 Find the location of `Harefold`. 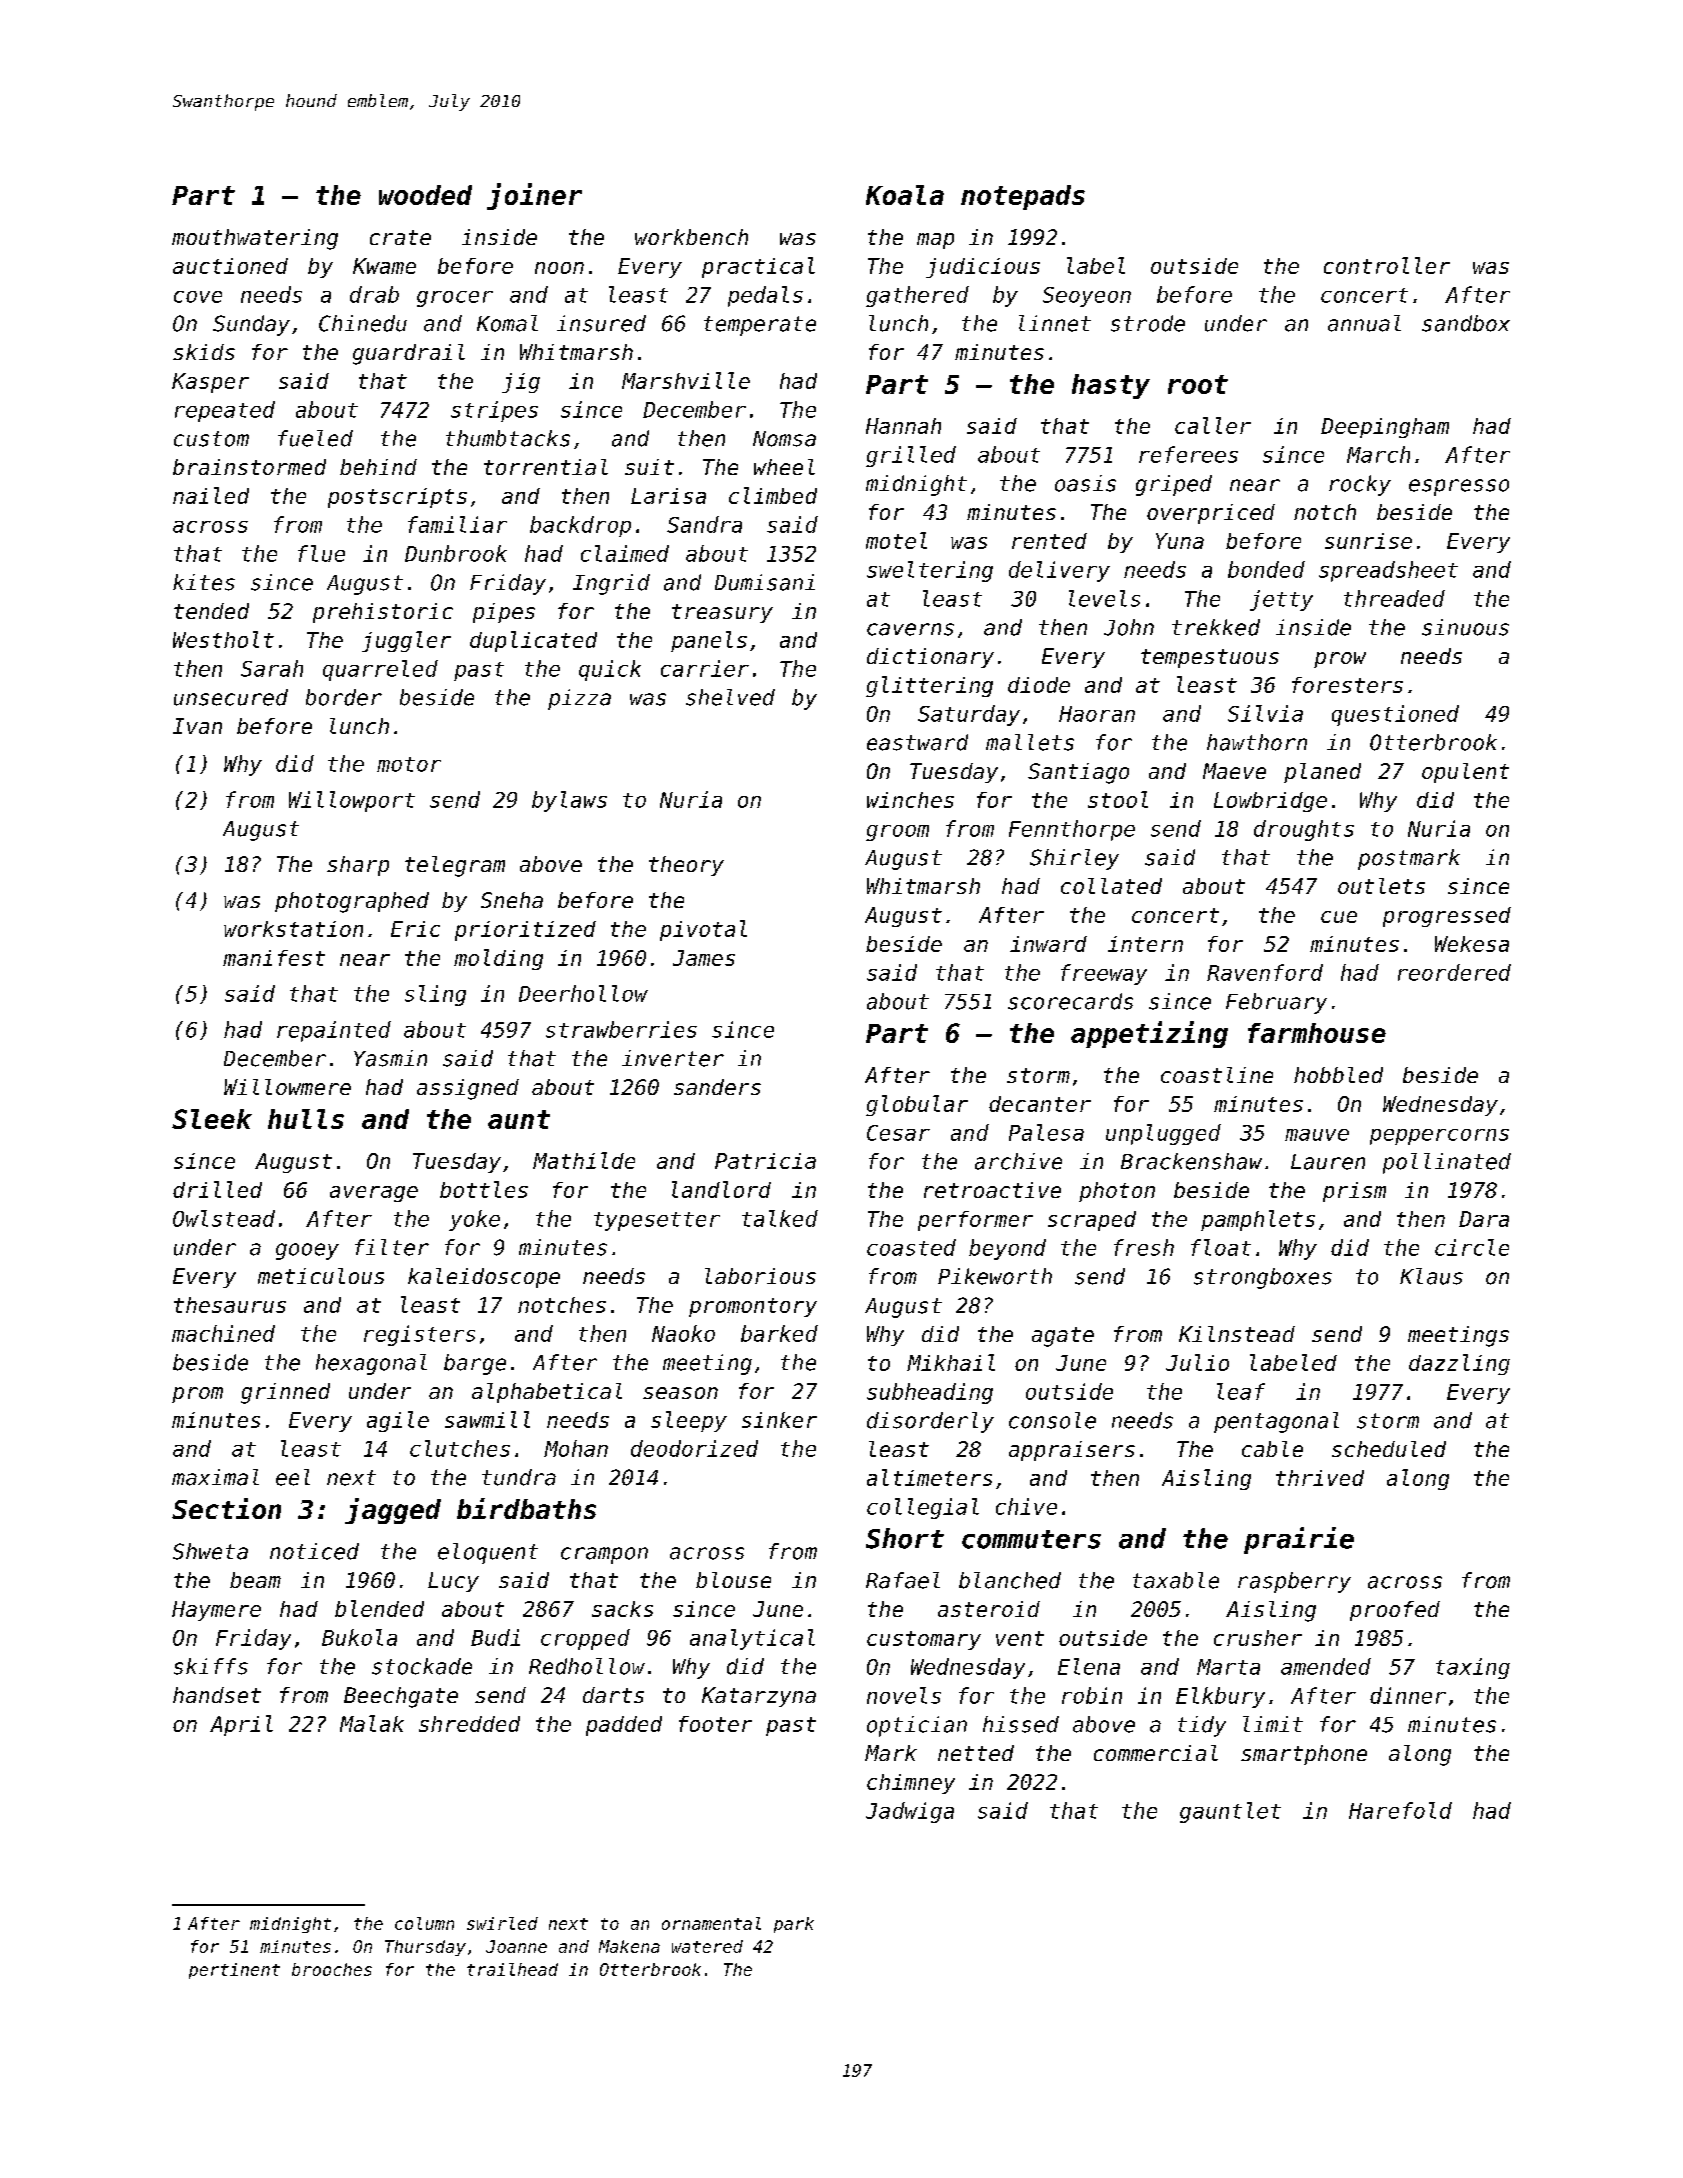

Harefold is located at coordinates (1400, 1810).
